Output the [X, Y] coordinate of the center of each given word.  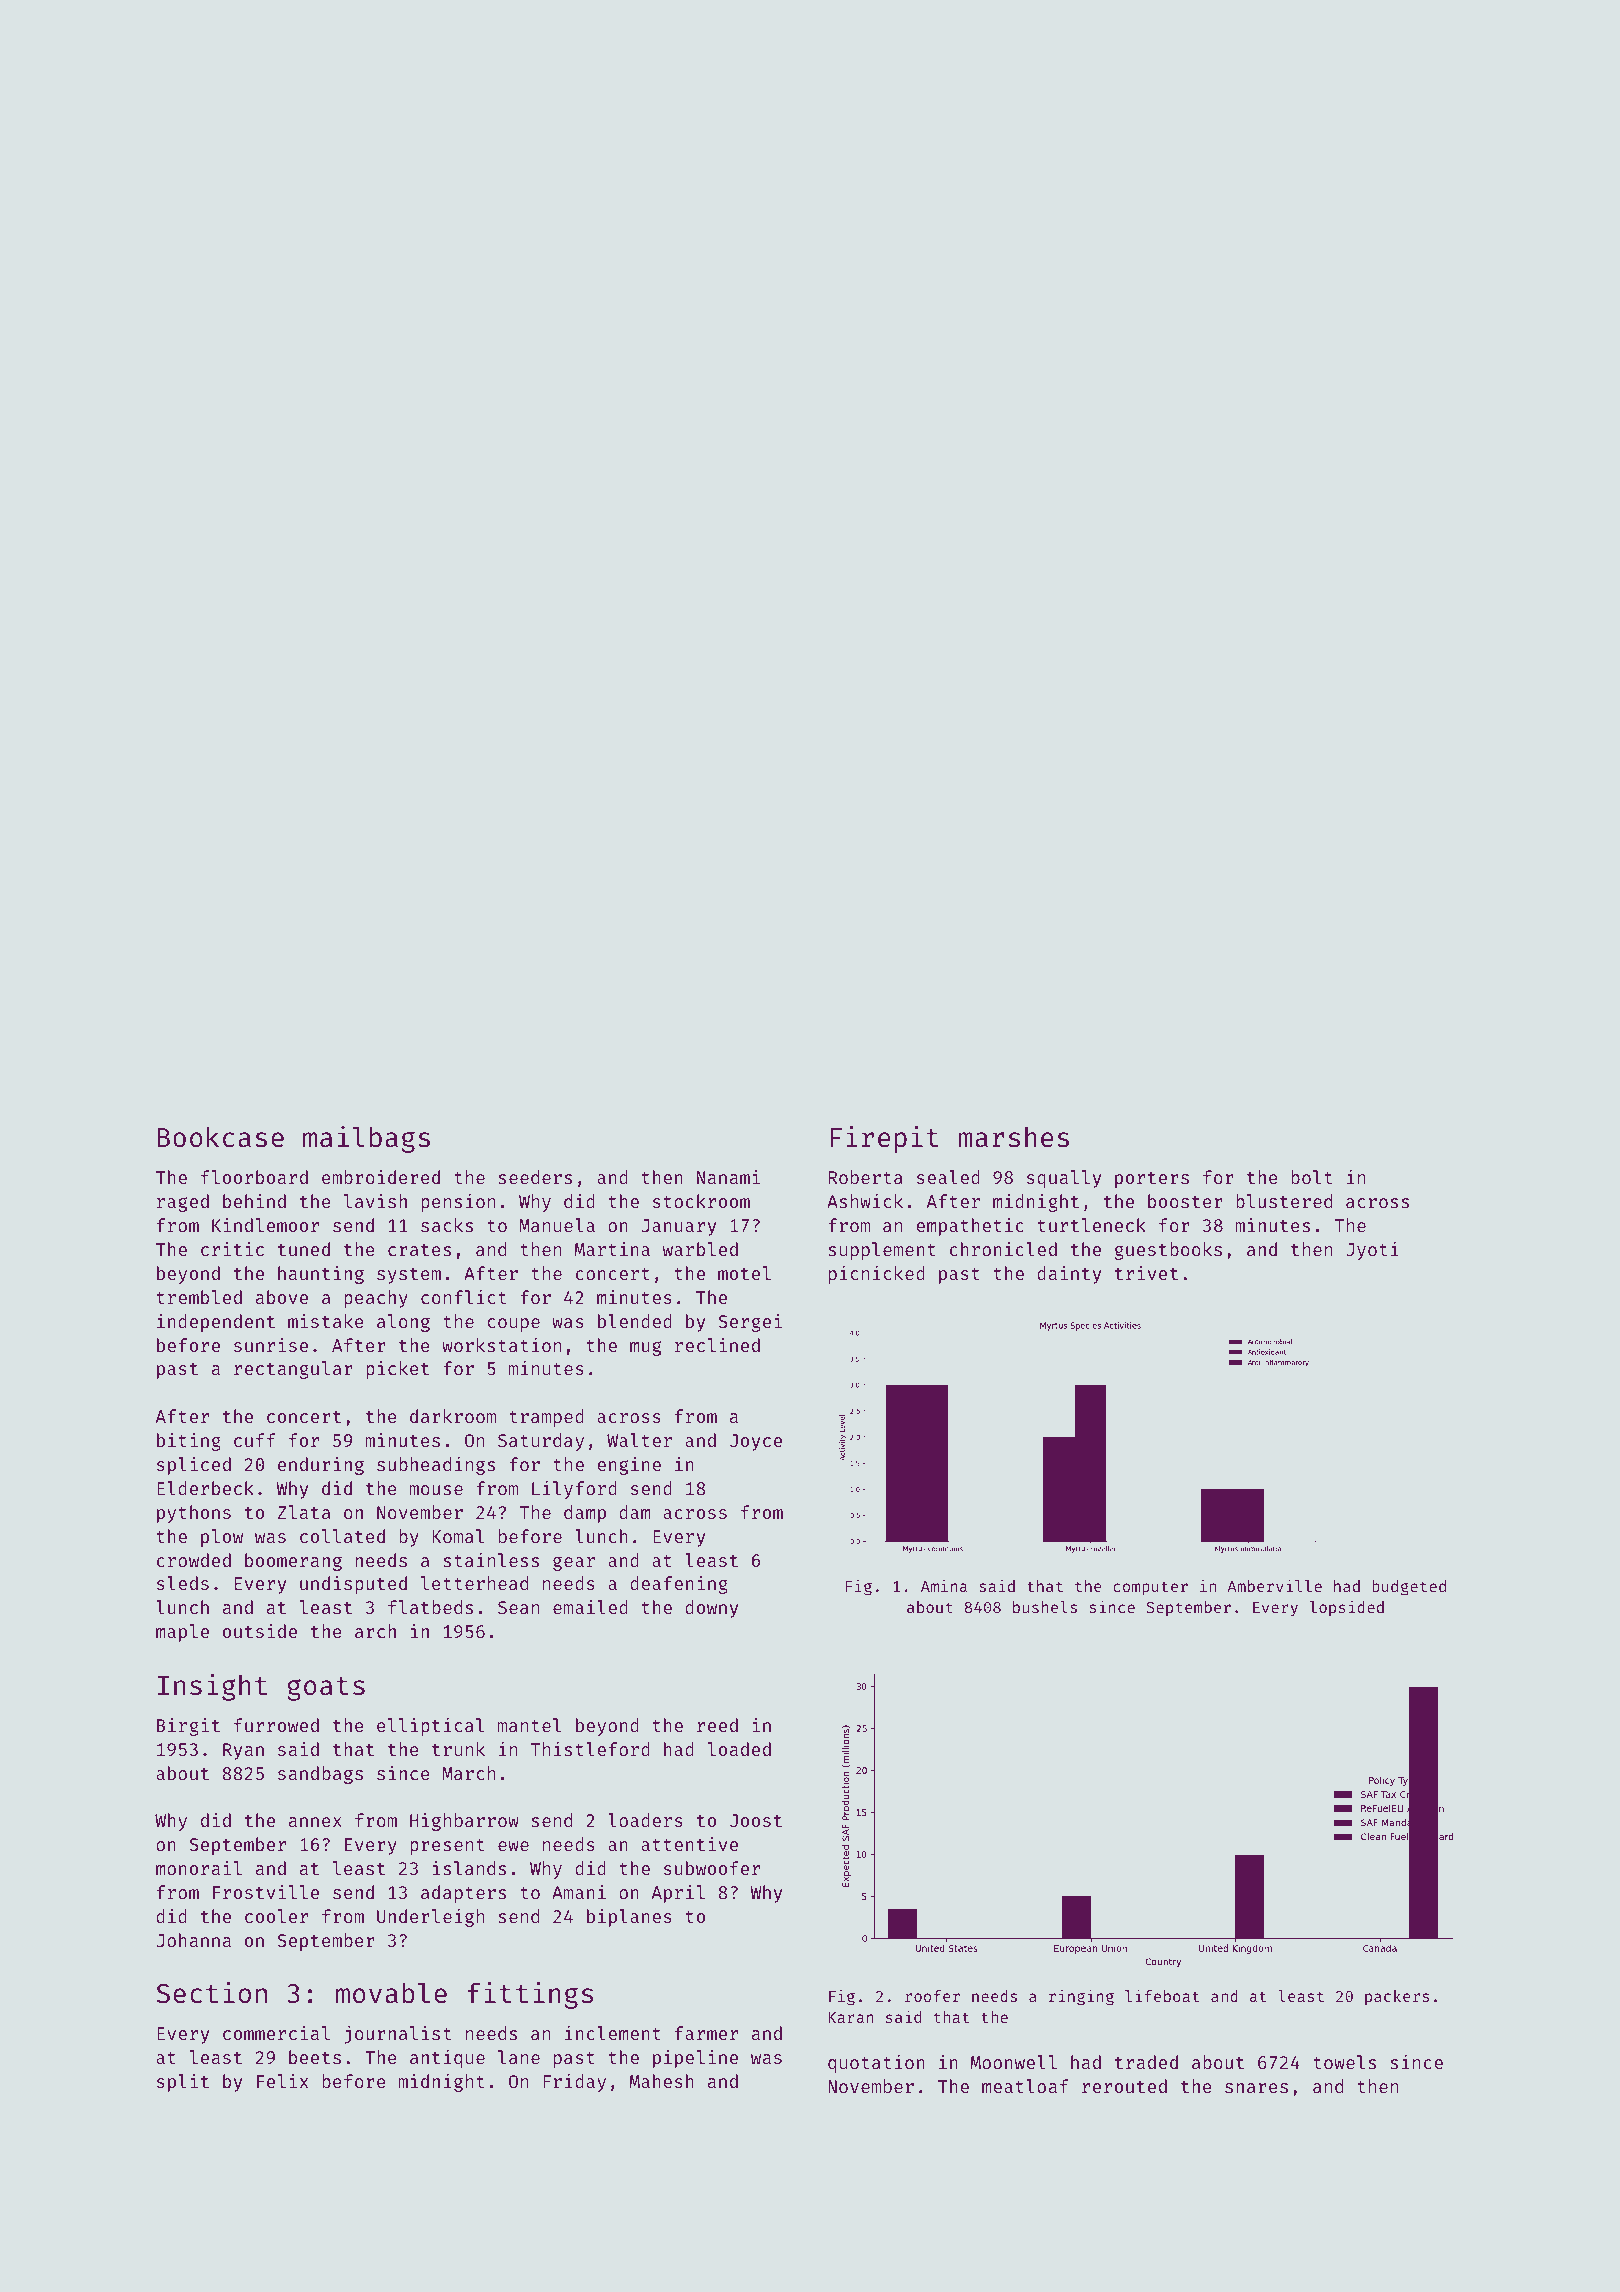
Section [212, 1993]
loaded [739, 1749]
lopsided [1347, 1608]
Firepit [884, 1139]
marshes [1014, 1137]
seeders [535, 1177]
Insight [212, 1687]
